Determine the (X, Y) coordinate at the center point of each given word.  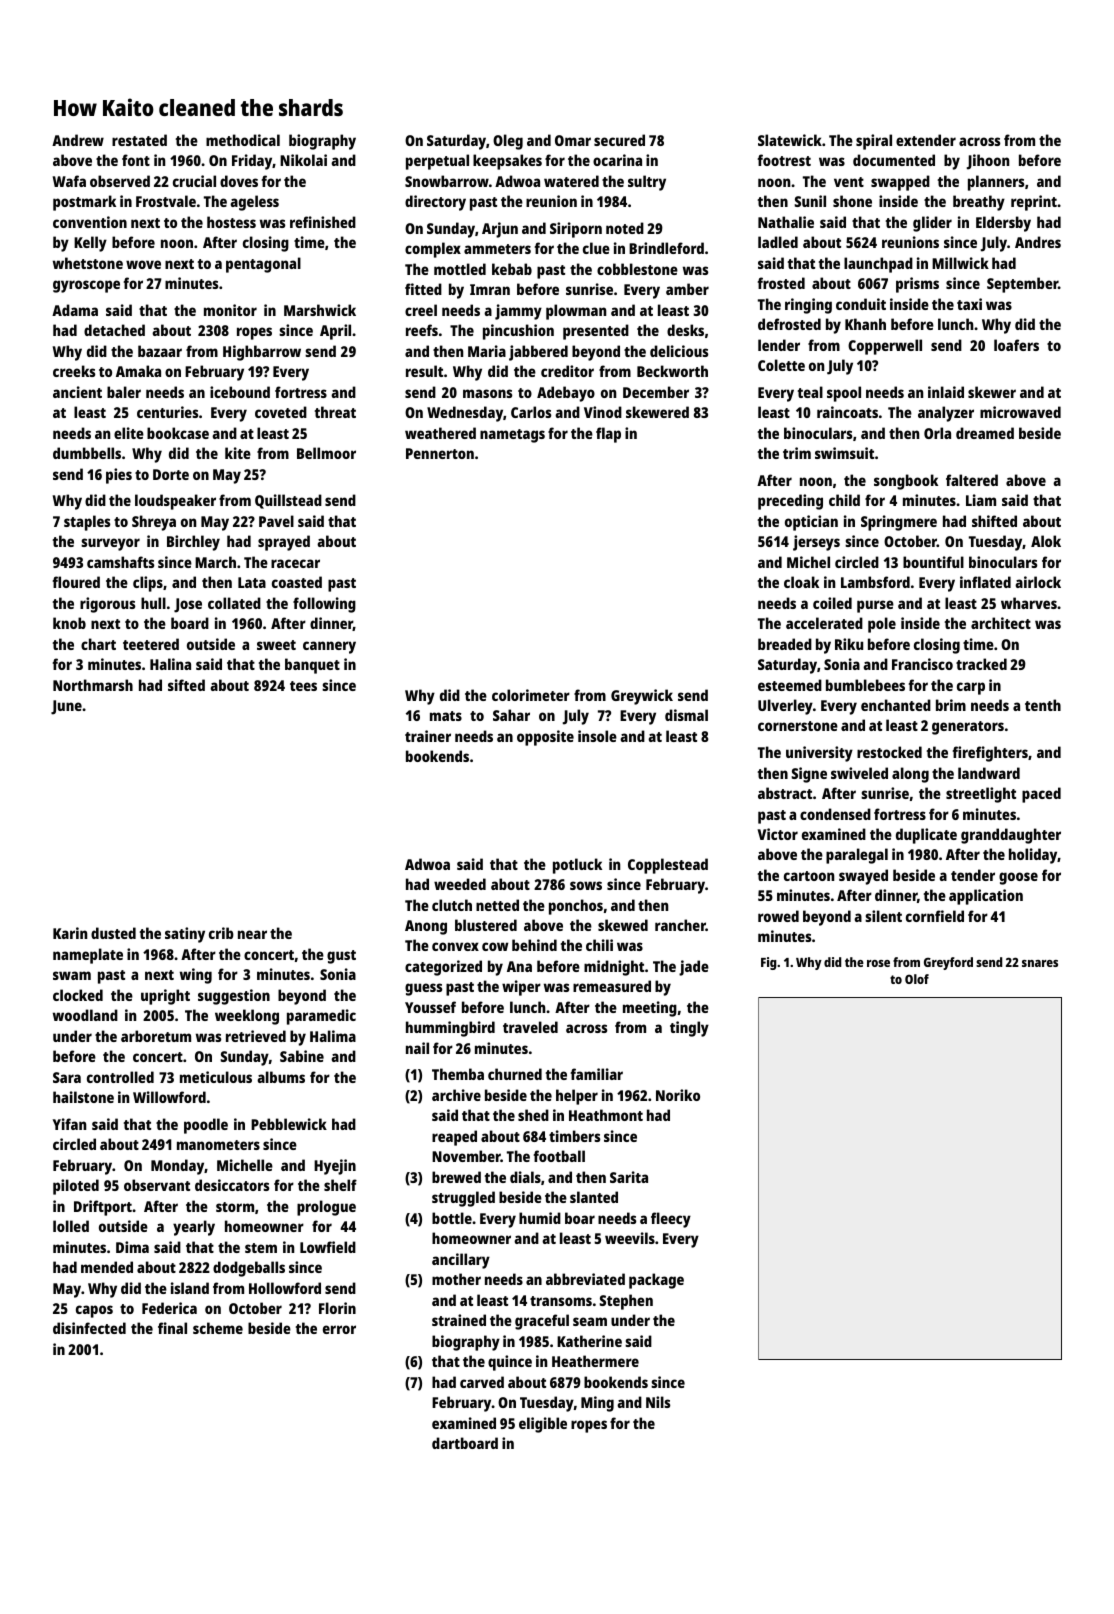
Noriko (678, 1095)
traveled (530, 1027)
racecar (295, 563)
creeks (74, 371)
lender (779, 345)
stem (261, 1248)
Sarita (629, 1177)
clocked (78, 995)
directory (435, 203)
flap (608, 435)
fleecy (671, 1220)
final (172, 1328)
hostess (231, 222)
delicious (679, 351)
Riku (849, 644)
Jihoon (988, 162)
